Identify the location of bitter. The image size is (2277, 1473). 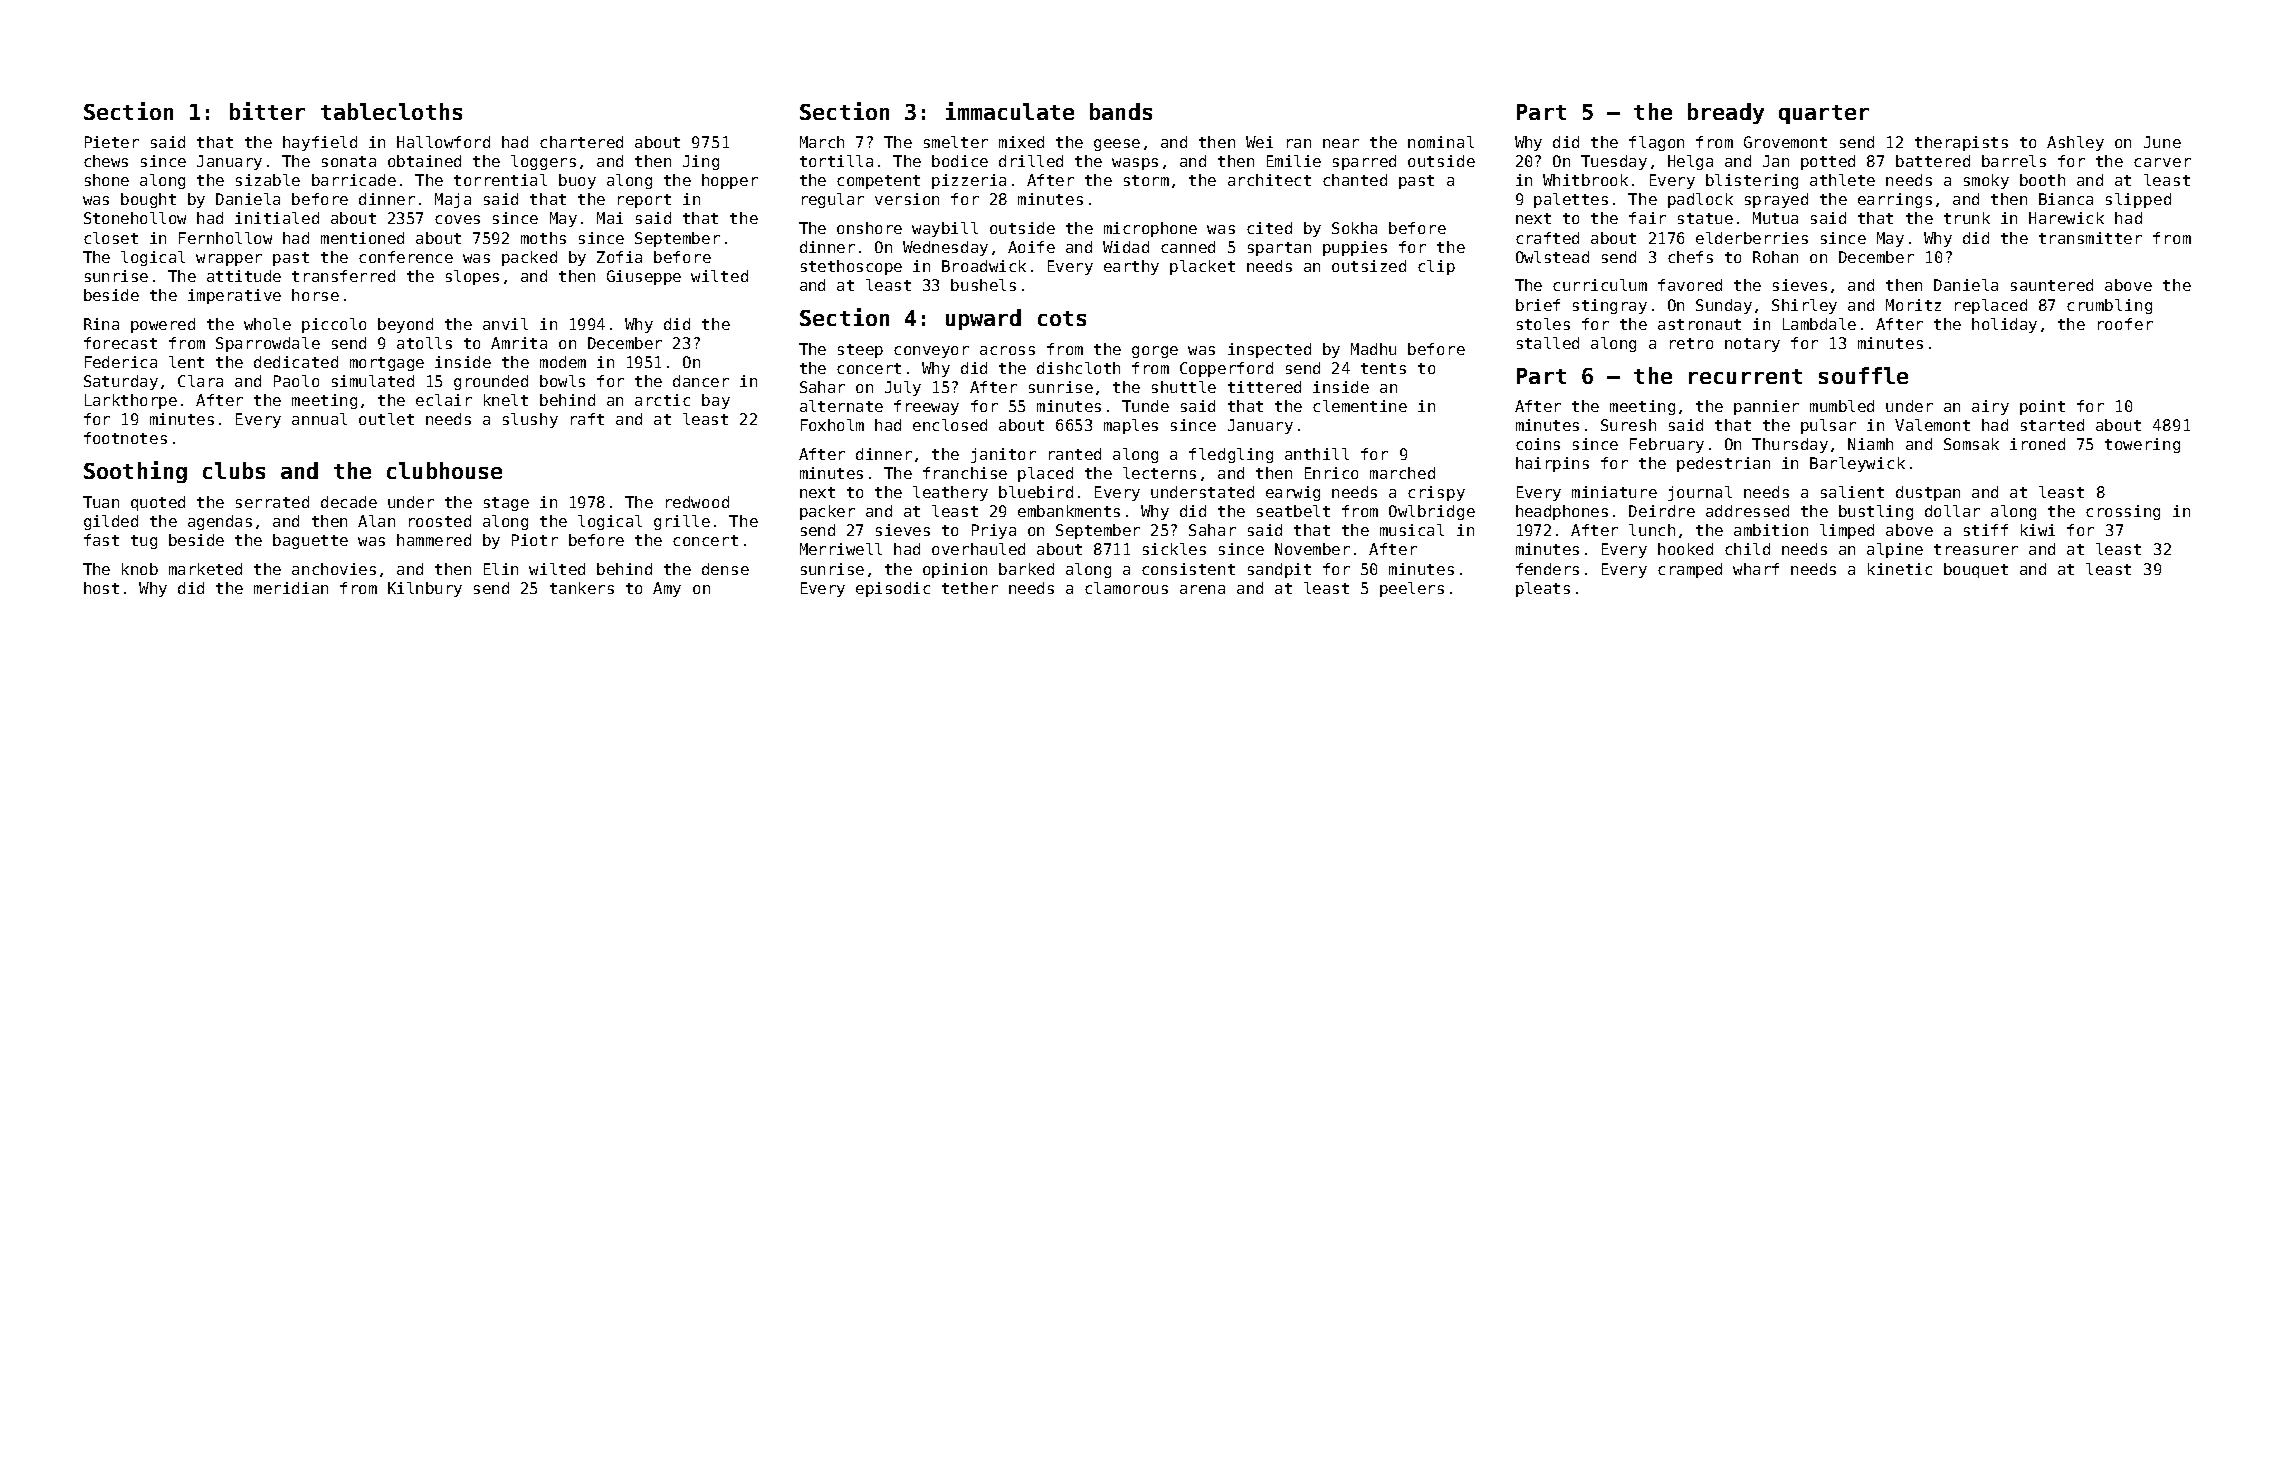
(267, 111).
